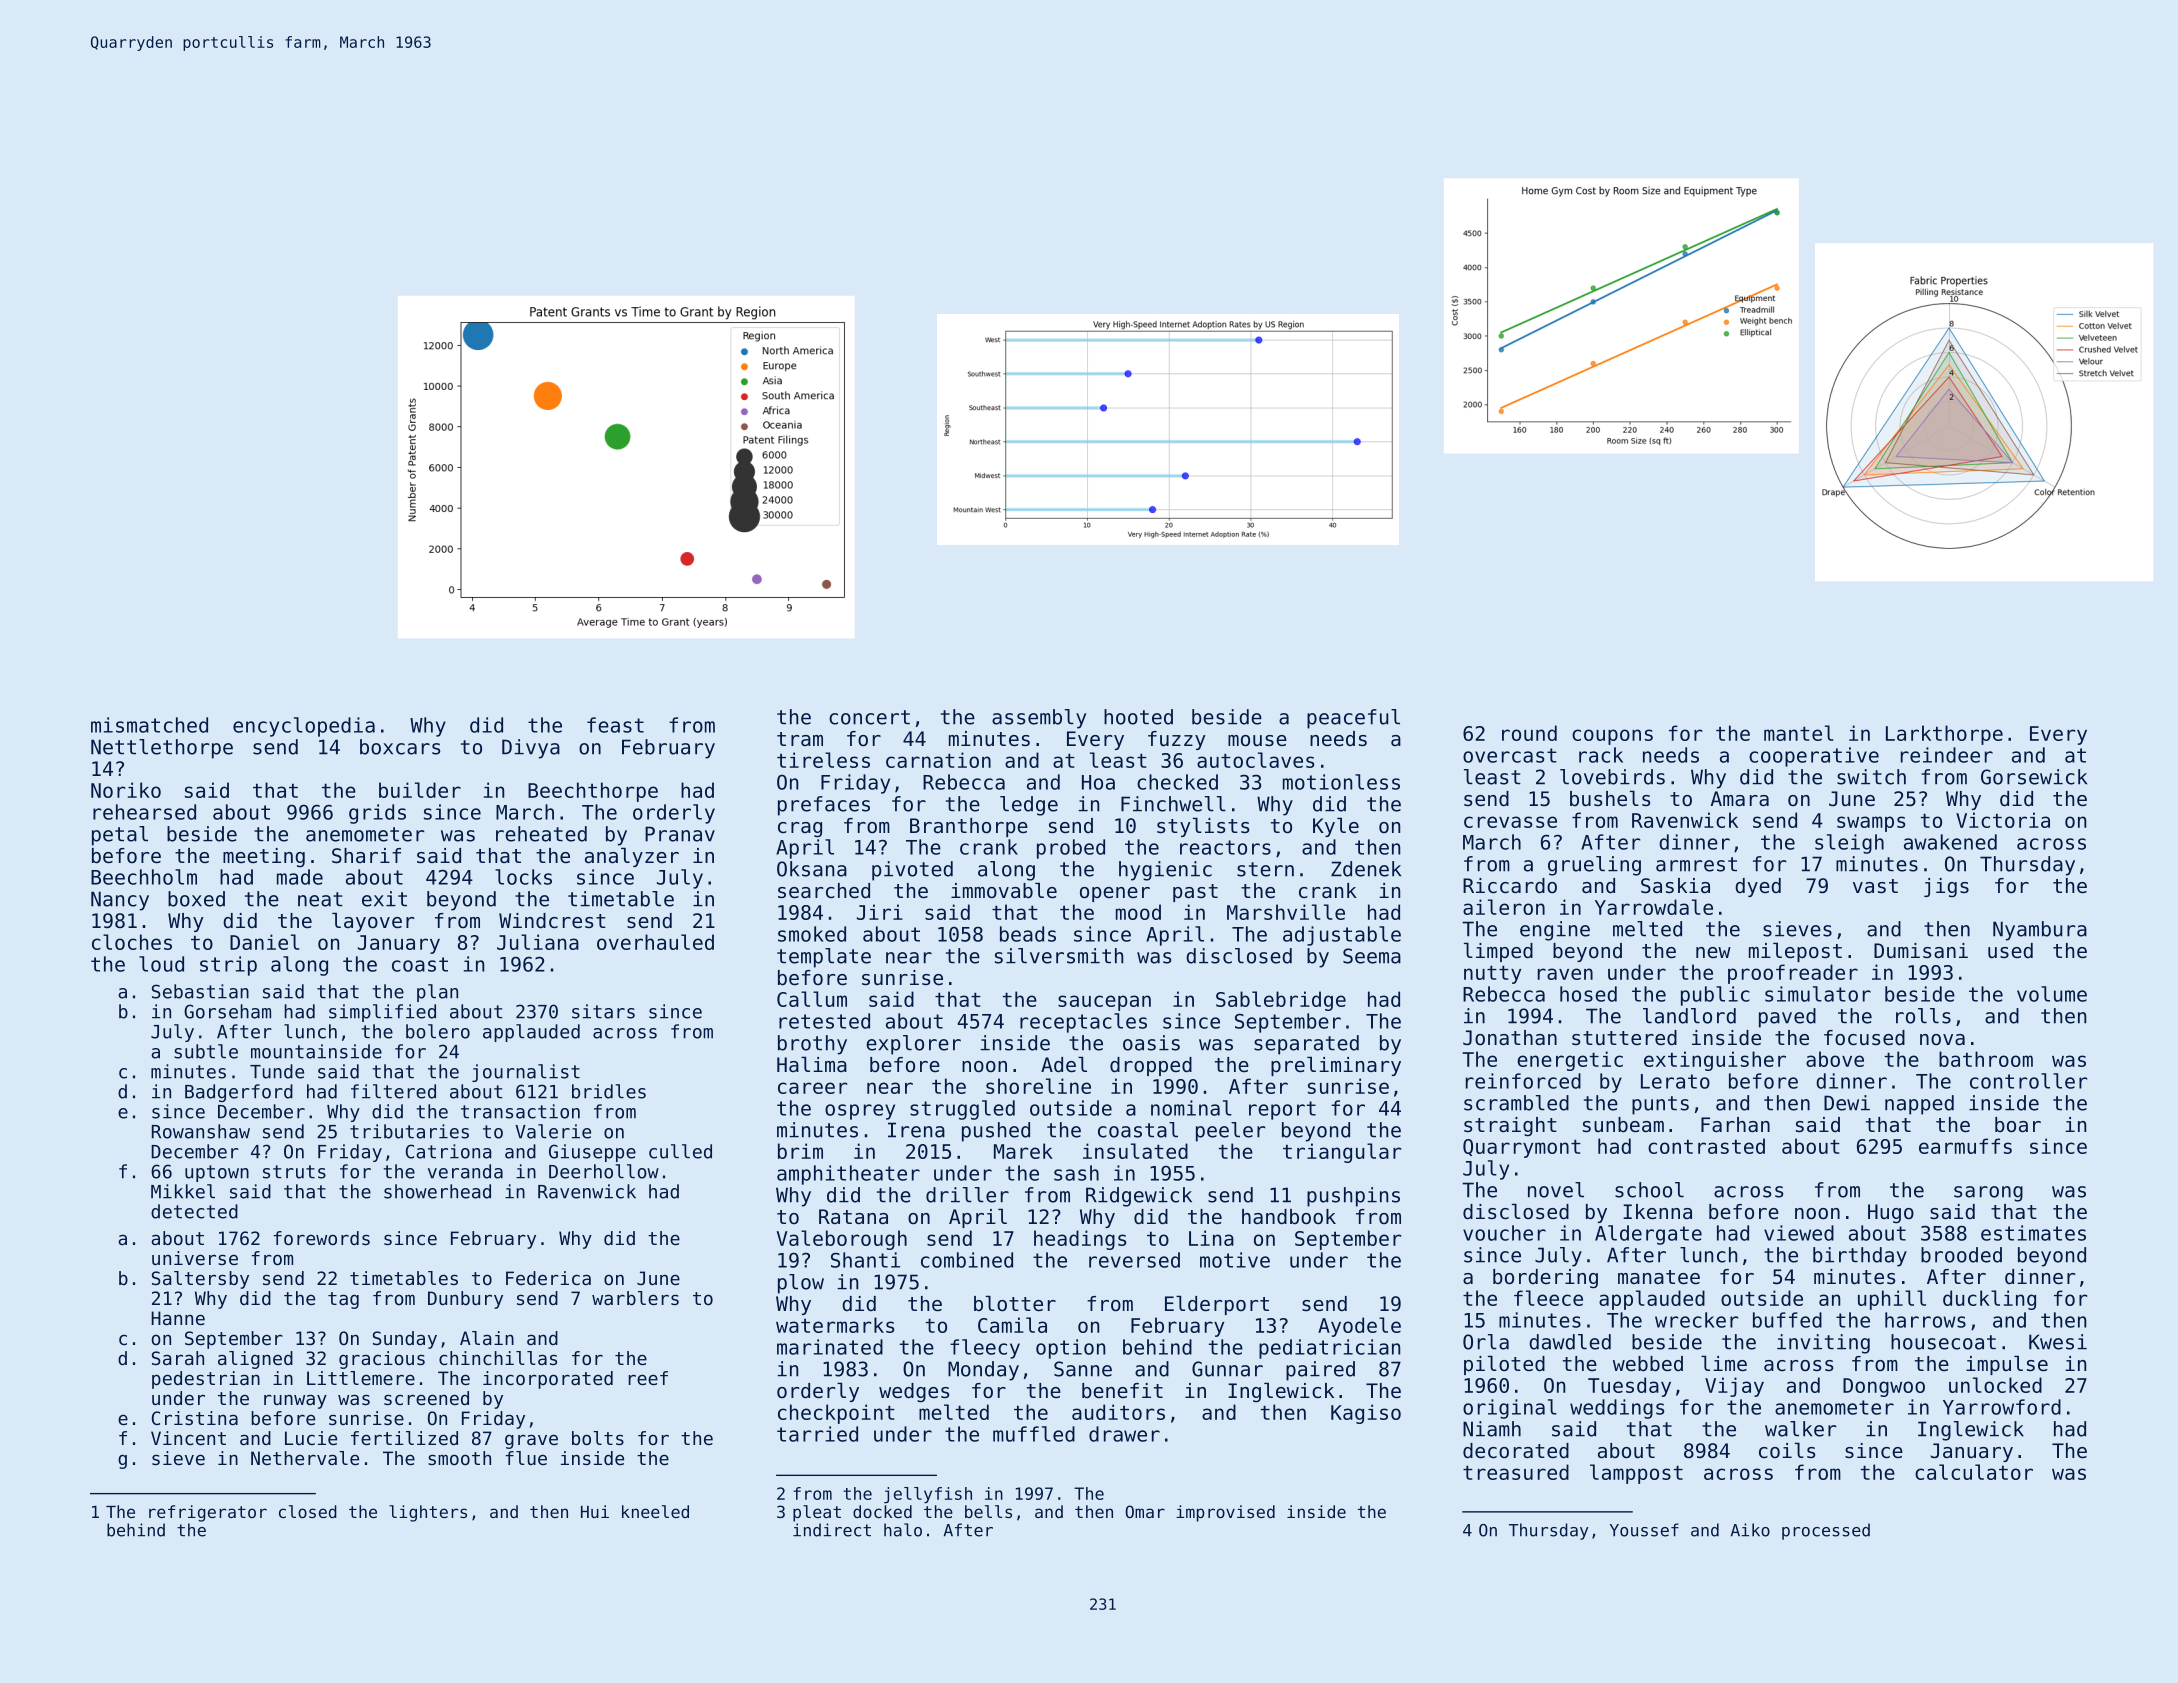  What do you see at coordinates (1892, 1300) in the screenshot?
I see `uphill` at bounding box center [1892, 1300].
